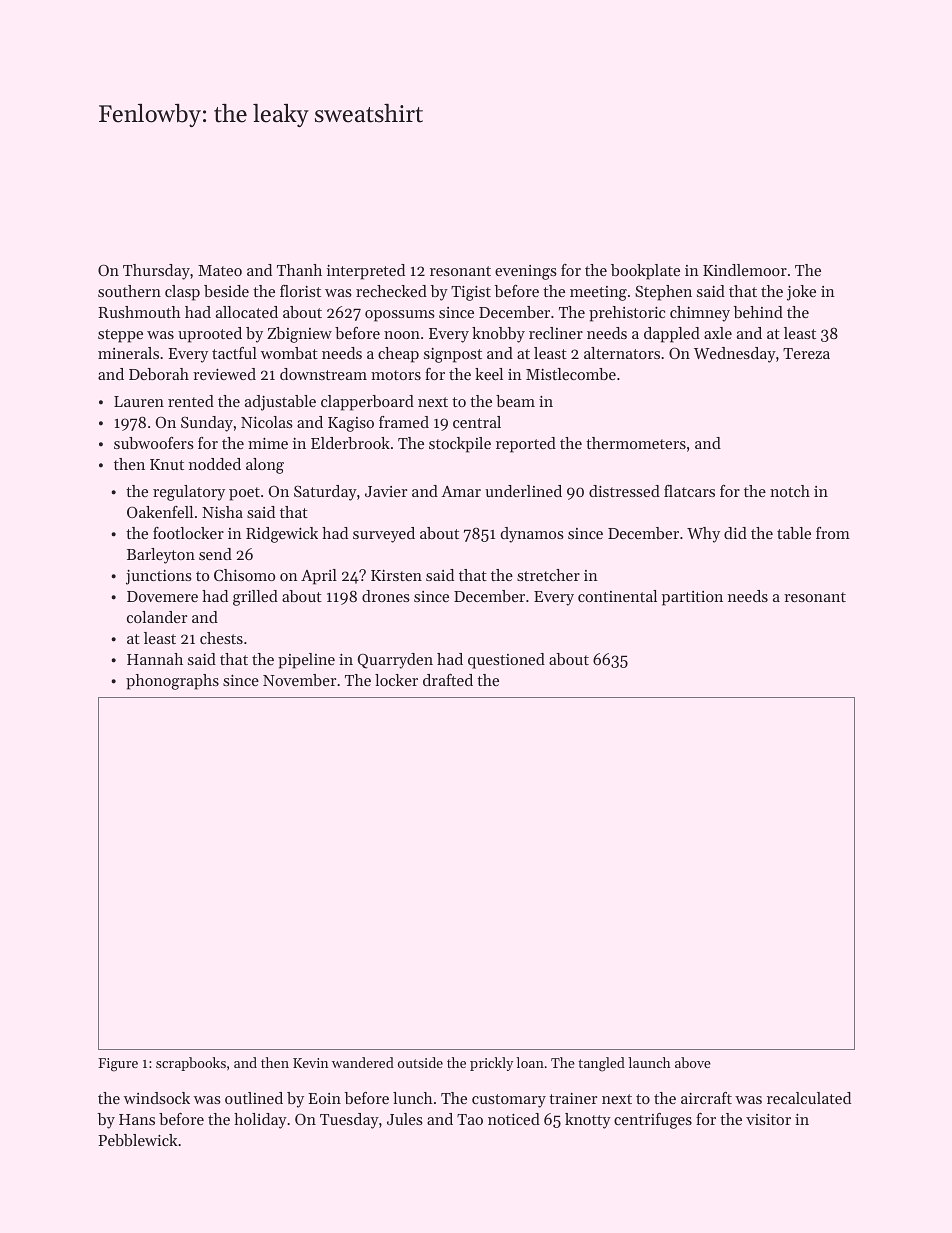  Describe the element at coordinates (532, 535) in the page. I see `dynamos` at that location.
